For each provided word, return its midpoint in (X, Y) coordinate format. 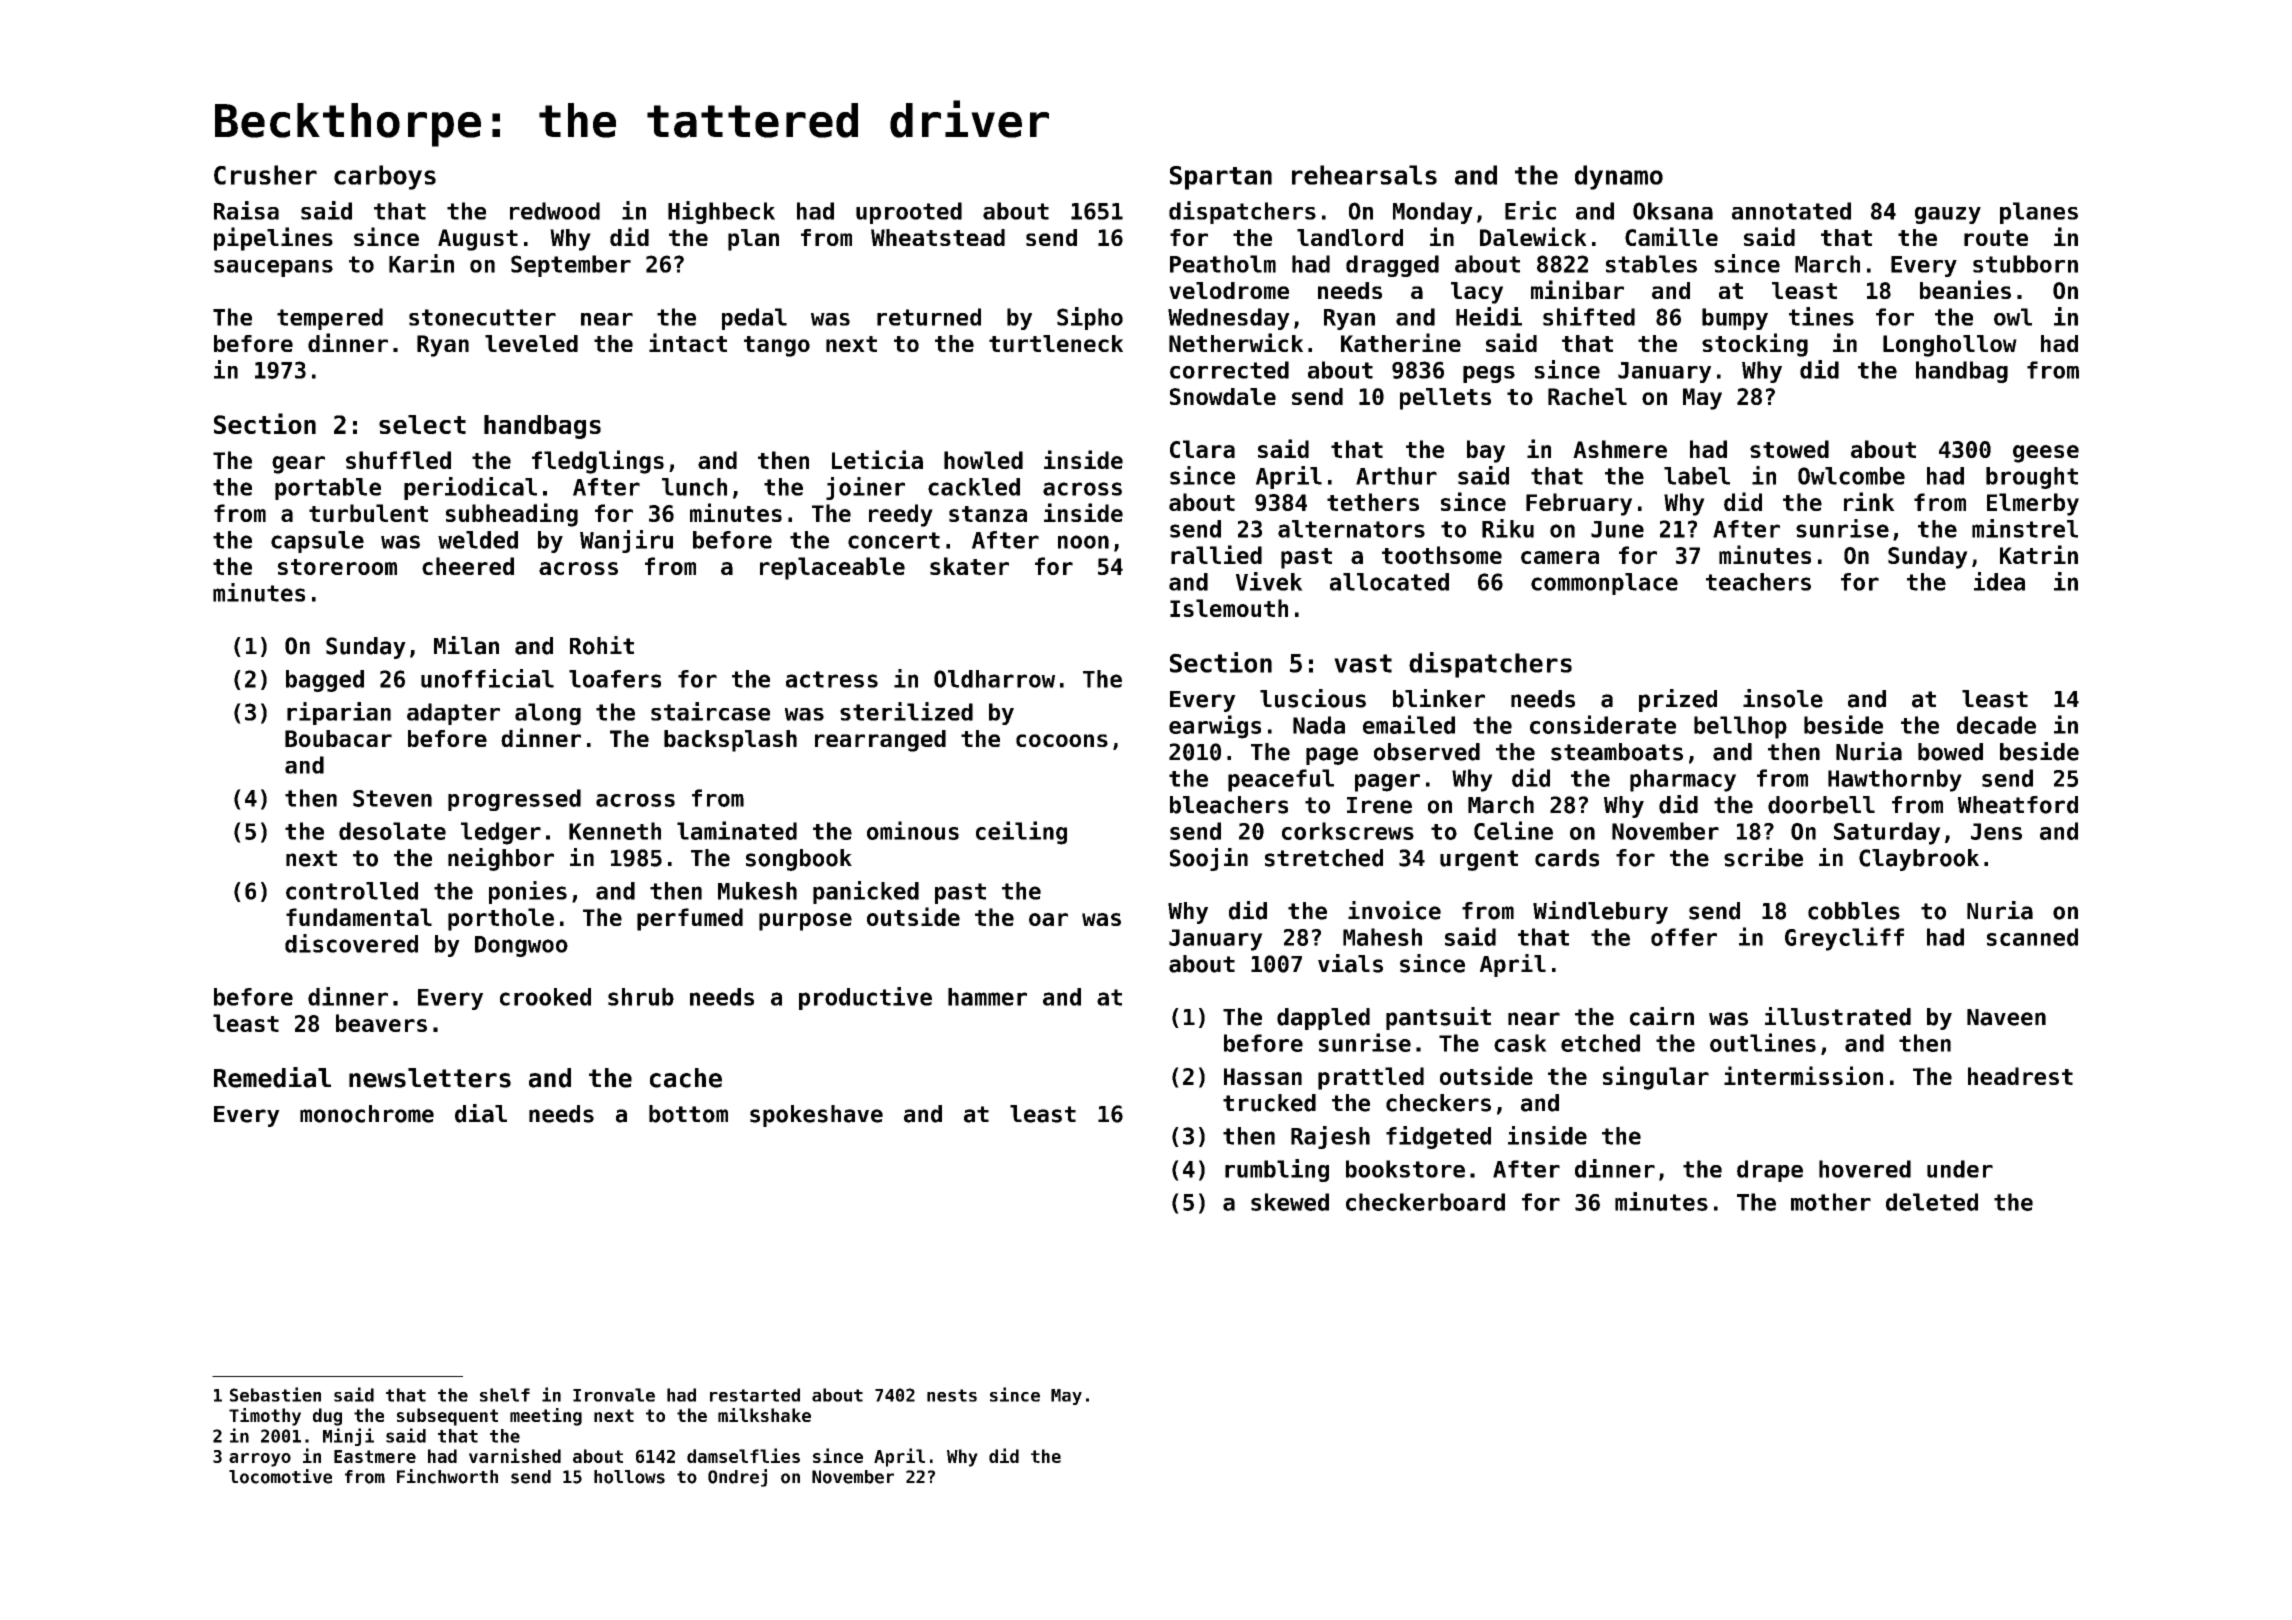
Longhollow (1950, 346)
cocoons (1062, 740)
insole (1783, 698)
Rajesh (1330, 1137)
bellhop (1740, 727)
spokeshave (816, 1116)
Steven (392, 798)
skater (969, 566)
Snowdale (1223, 396)
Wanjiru (626, 541)
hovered (1865, 1169)
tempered (330, 319)
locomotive (280, 1476)
